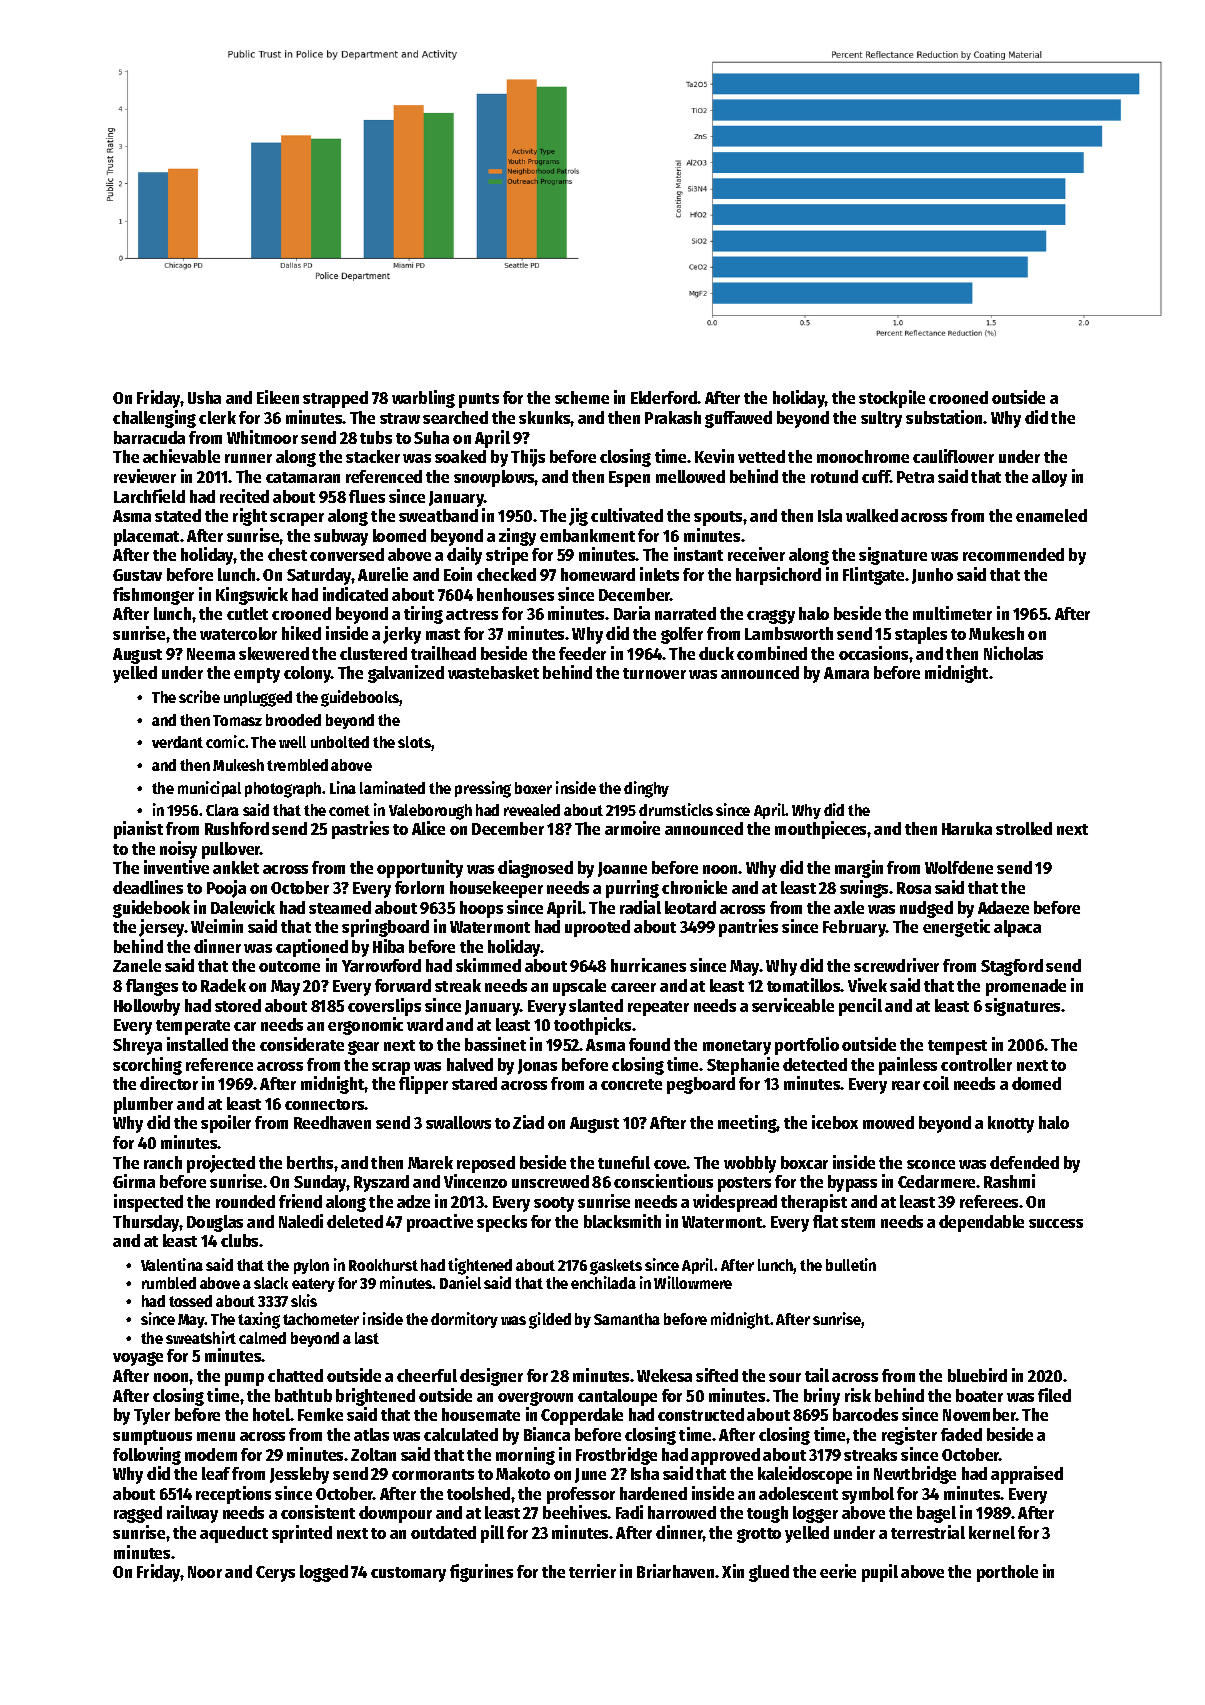 Image resolution: width=1205 pixels, height=1705 pixels. I want to click on concrete, so click(631, 1084).
